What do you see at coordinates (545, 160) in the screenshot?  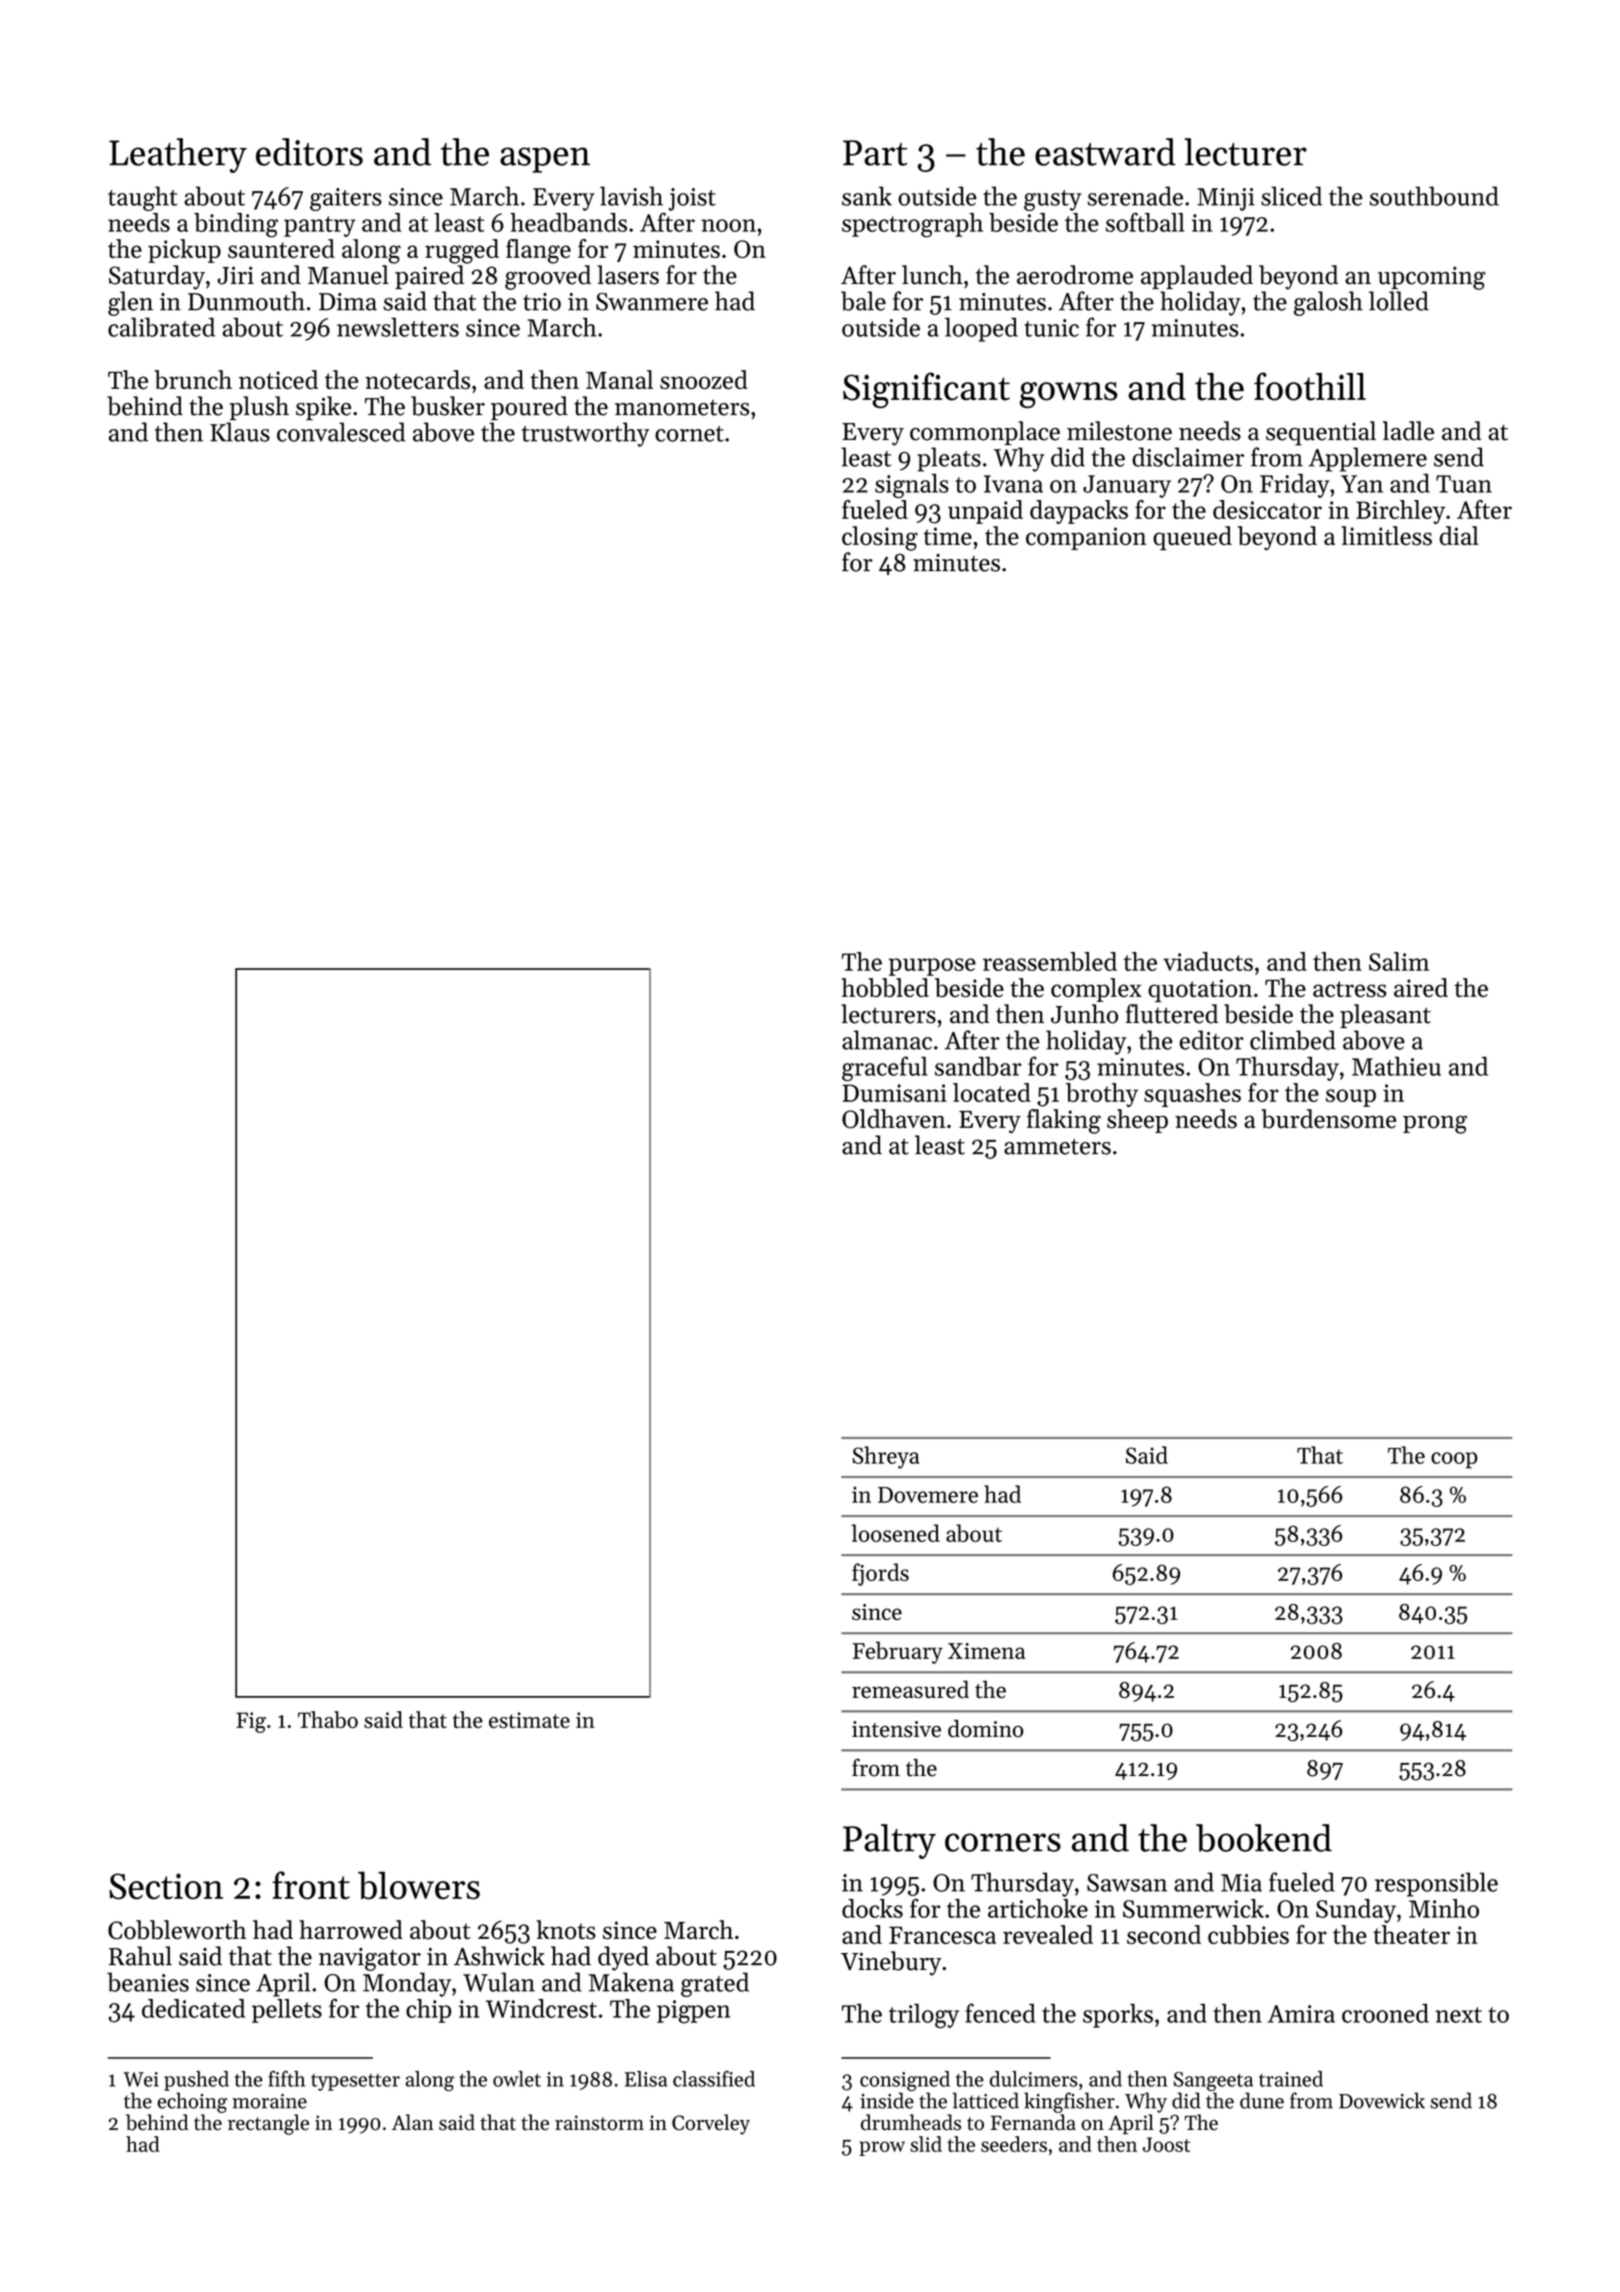 I see `aspen` at bounding box center [545, 160].
